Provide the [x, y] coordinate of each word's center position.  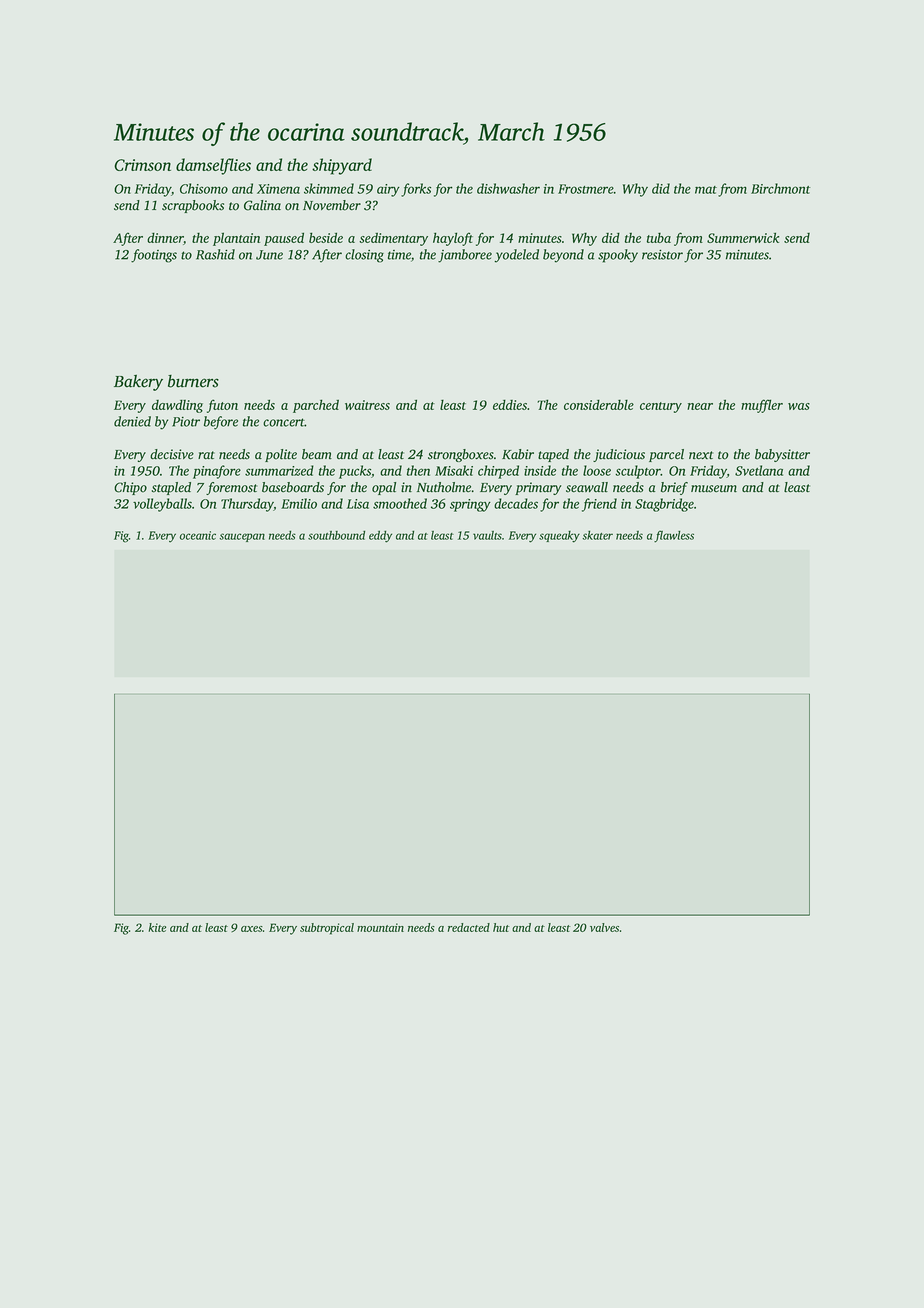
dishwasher [508, 188]
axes [252, 929]
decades [516, 503]
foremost [231, 488]
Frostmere [586, 189]
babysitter [782, 455]
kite [157, 927]
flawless [674, 536]
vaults [487, 535]
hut [501, 927]
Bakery [138, 383]
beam [317, 454]
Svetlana [759, 470]
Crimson [142, 165]
